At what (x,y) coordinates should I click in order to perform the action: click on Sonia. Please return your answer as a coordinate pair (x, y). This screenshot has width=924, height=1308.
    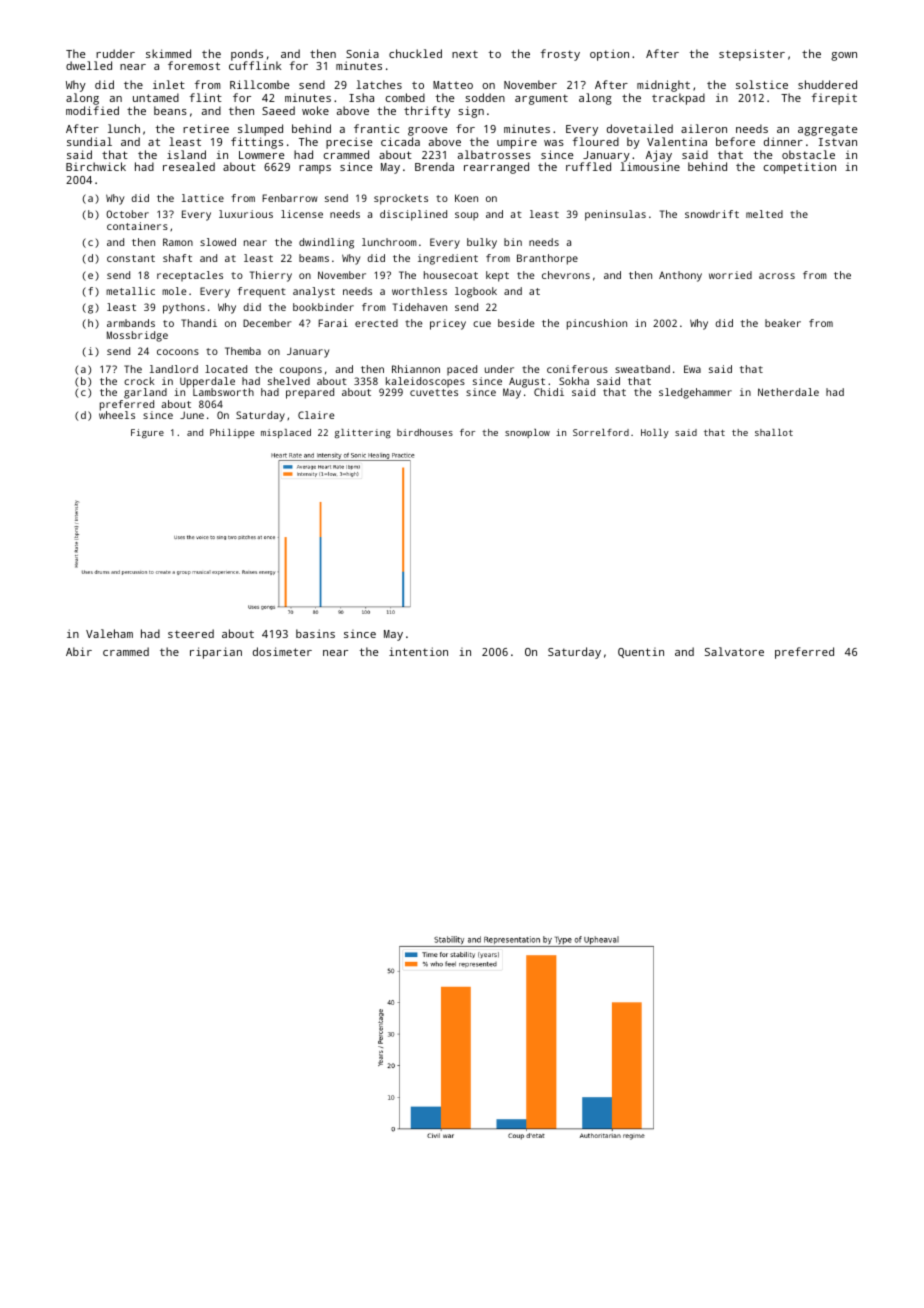
    Looking at the image, I should click on (362, 53).
